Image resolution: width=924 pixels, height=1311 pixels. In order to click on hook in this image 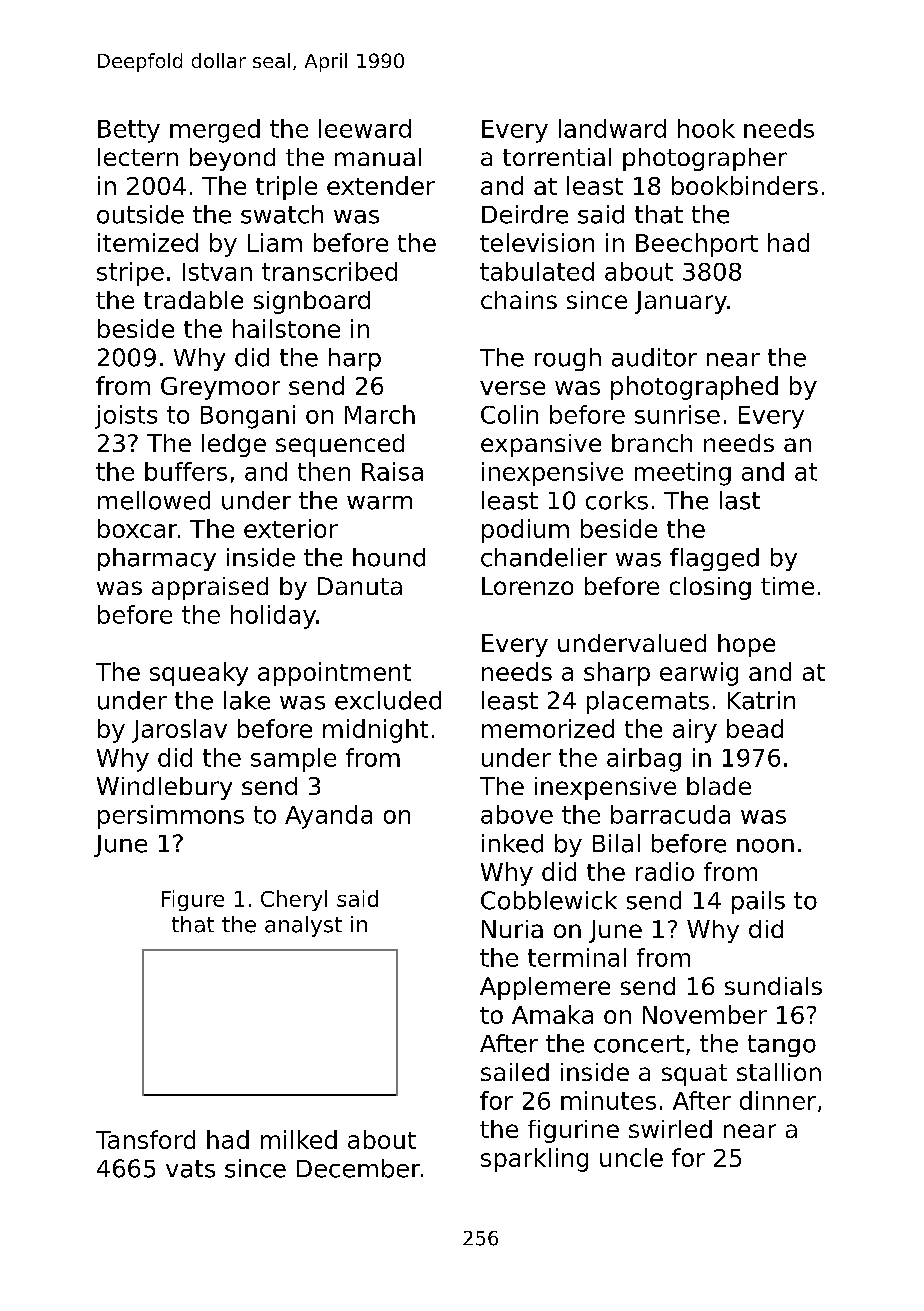, I will do `click(706, 128)`.
